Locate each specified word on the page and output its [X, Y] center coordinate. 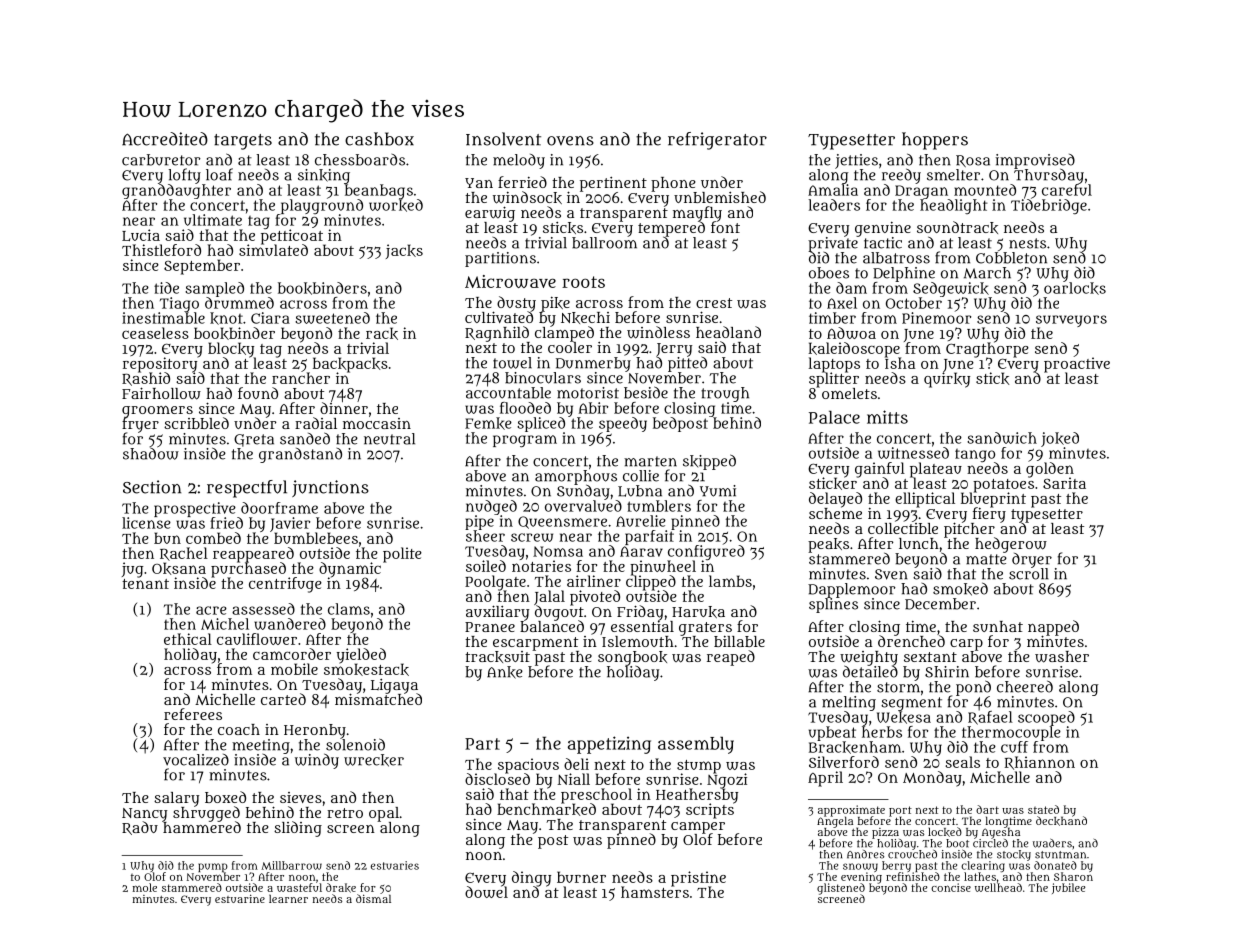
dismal [373, 898]
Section [152, 487]
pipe [479, 522]
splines [833, 605]
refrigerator [717, 141]
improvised [1035, 161]
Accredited [165, 139]
